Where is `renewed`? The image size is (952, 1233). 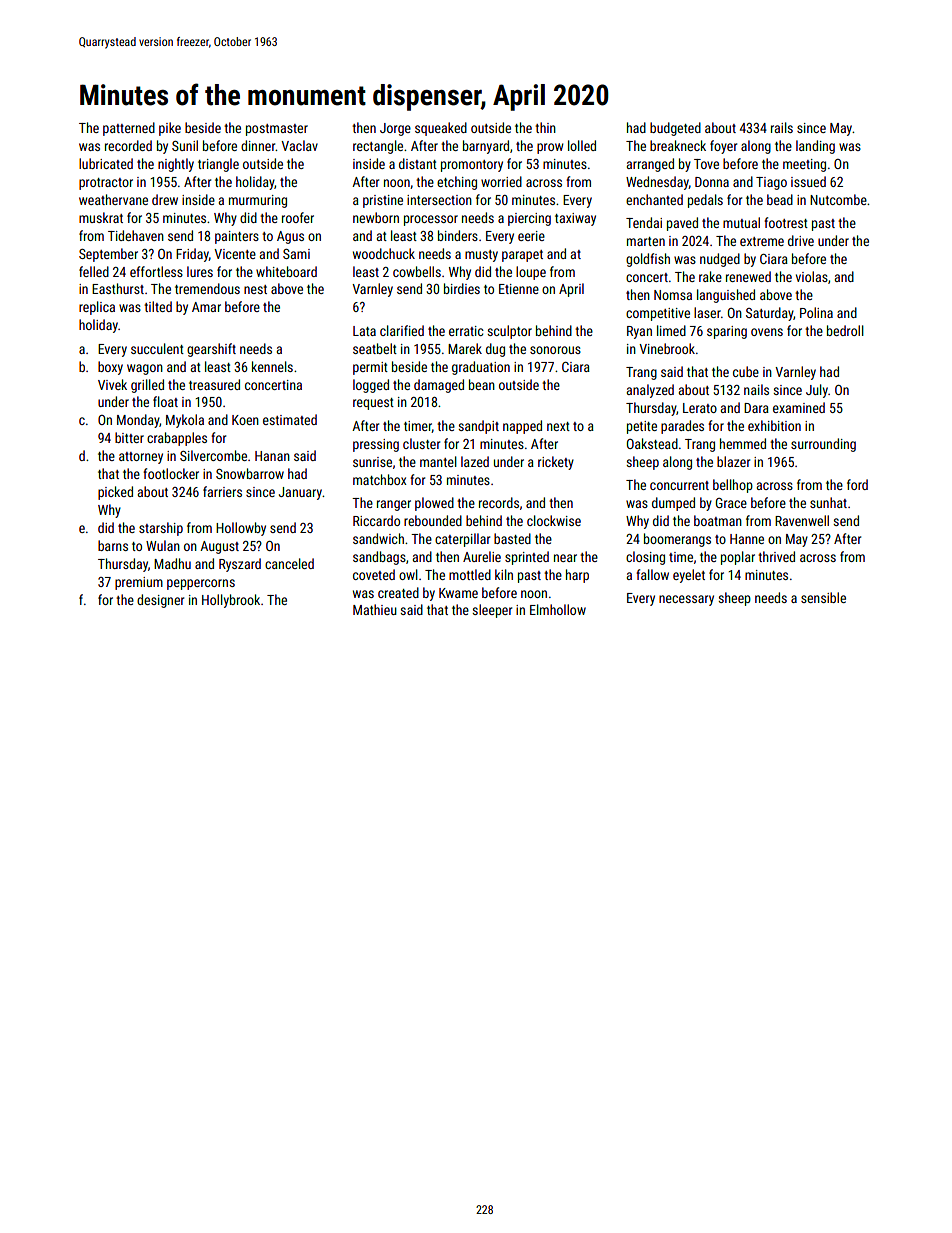
renewed is located at coordinates (748, 276).
